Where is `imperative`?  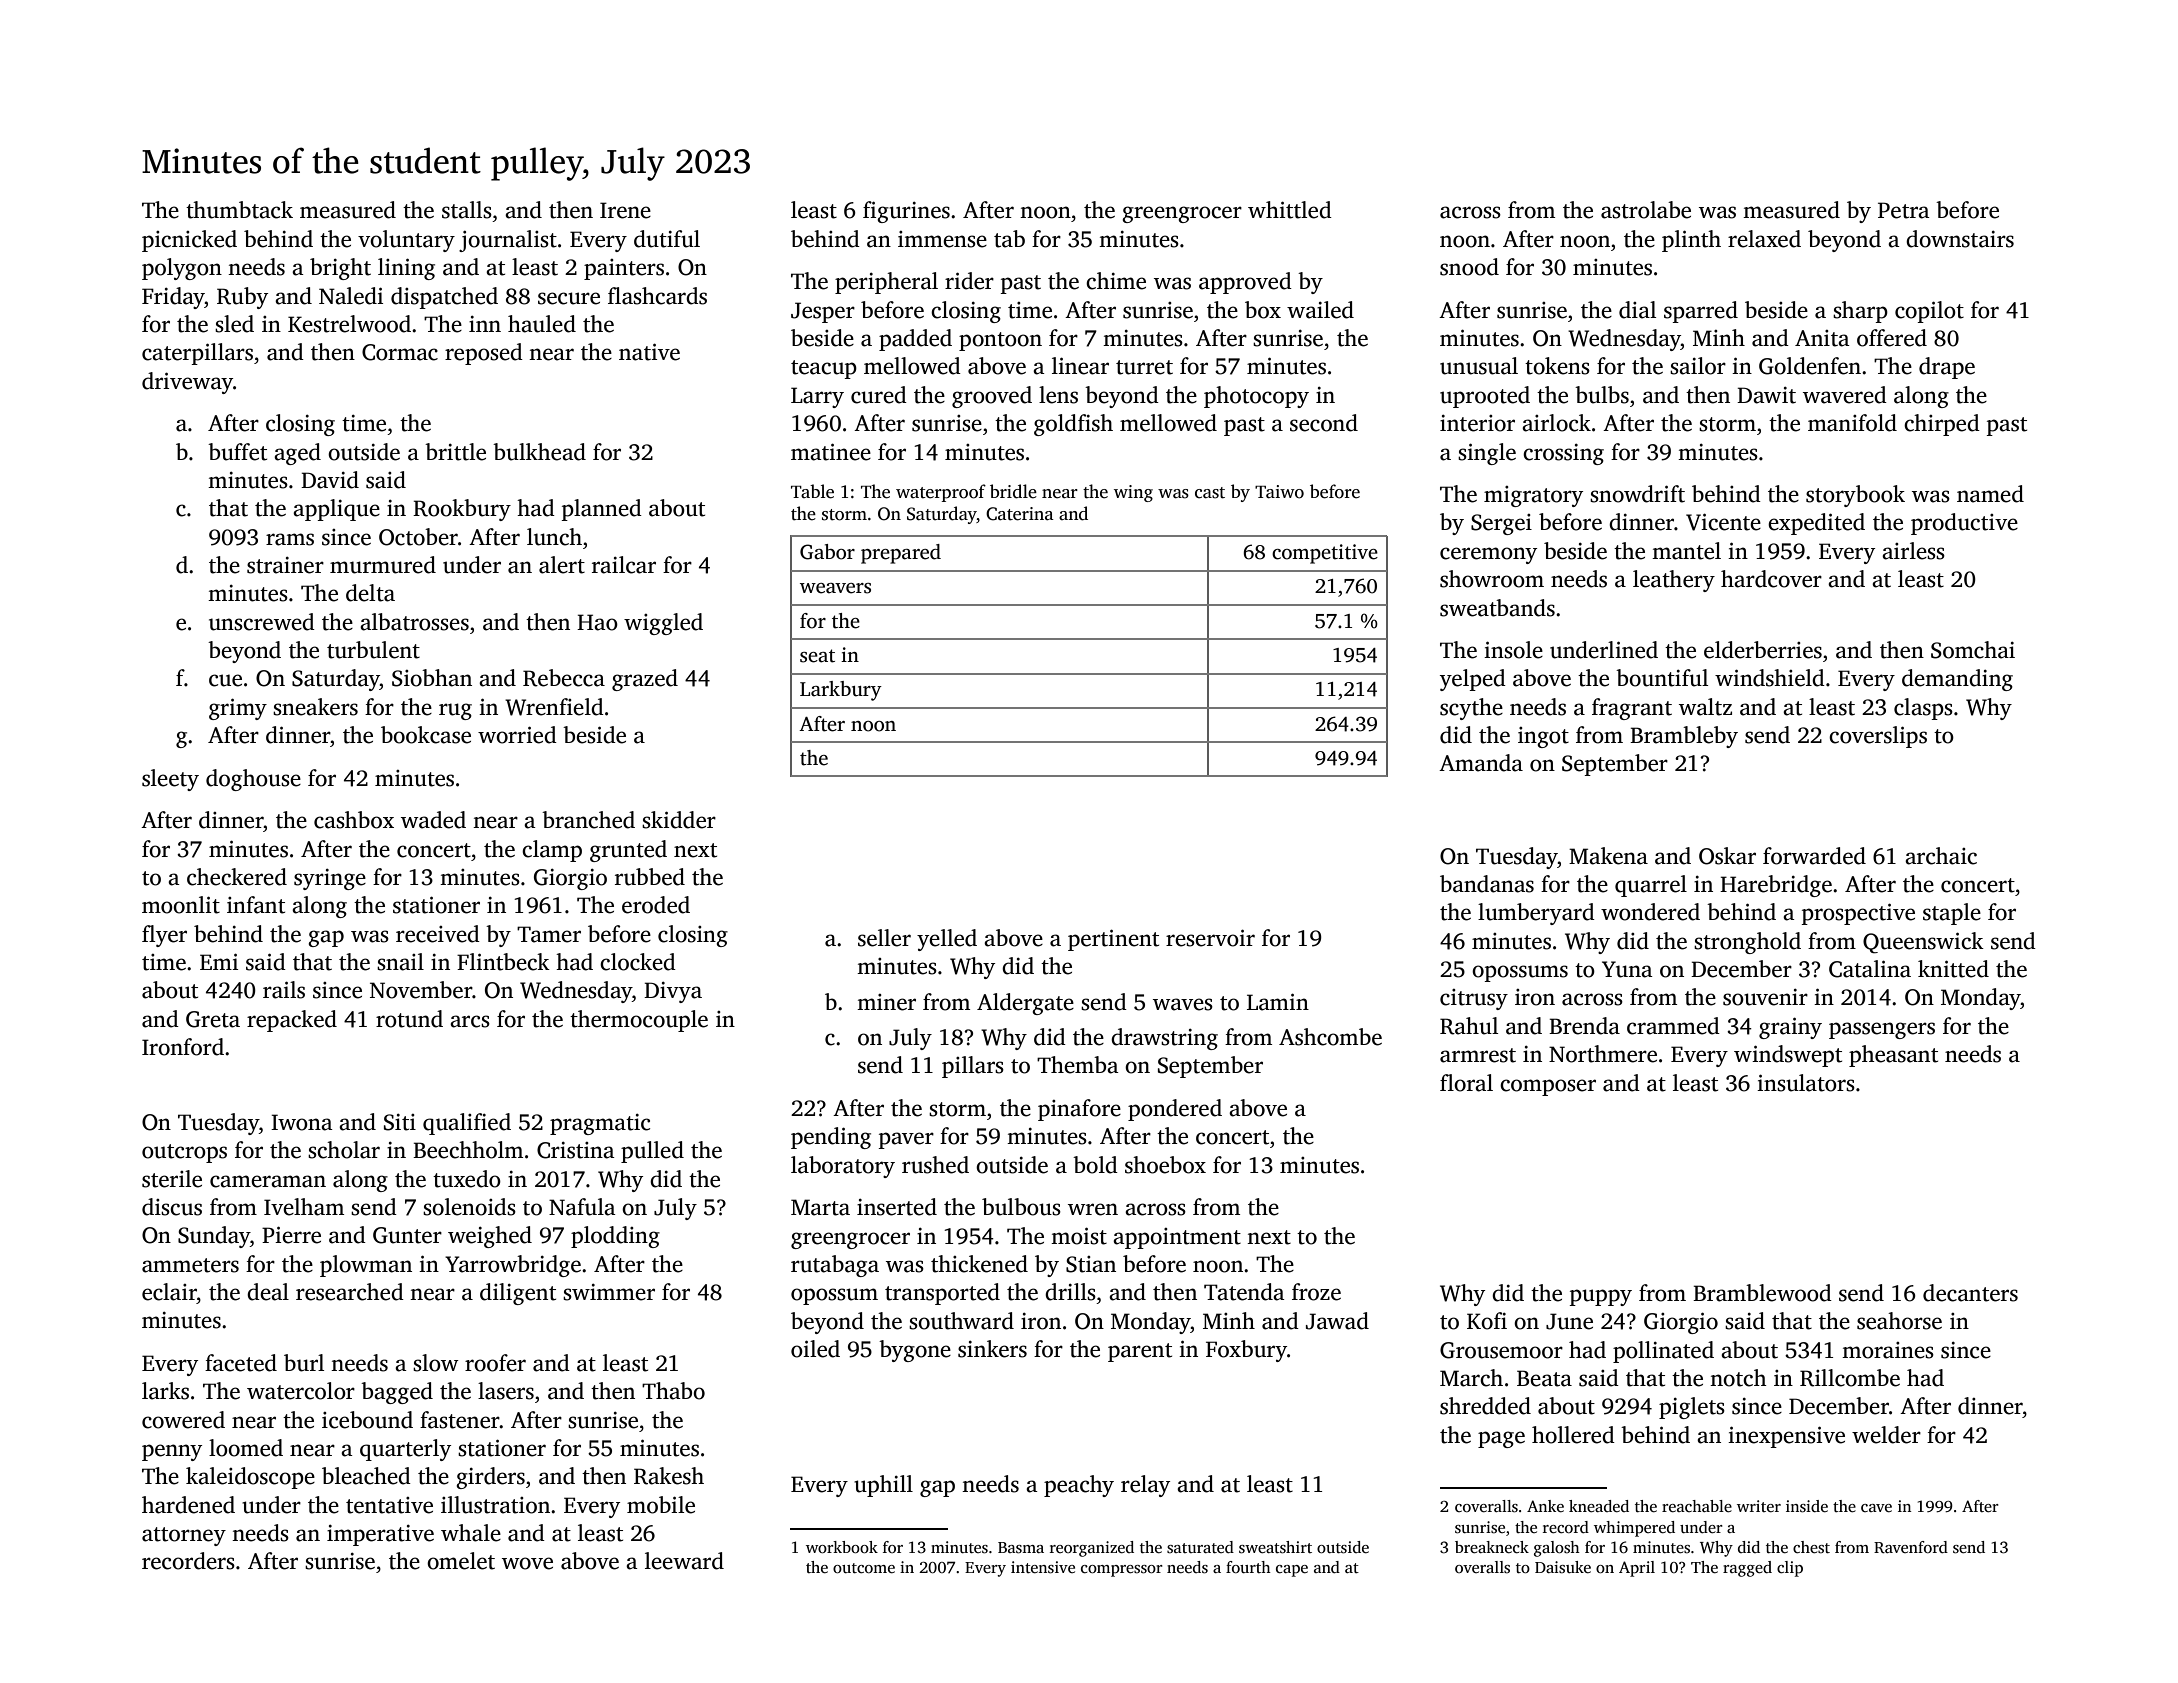 imperative is located at coordinates (380, 1535).
